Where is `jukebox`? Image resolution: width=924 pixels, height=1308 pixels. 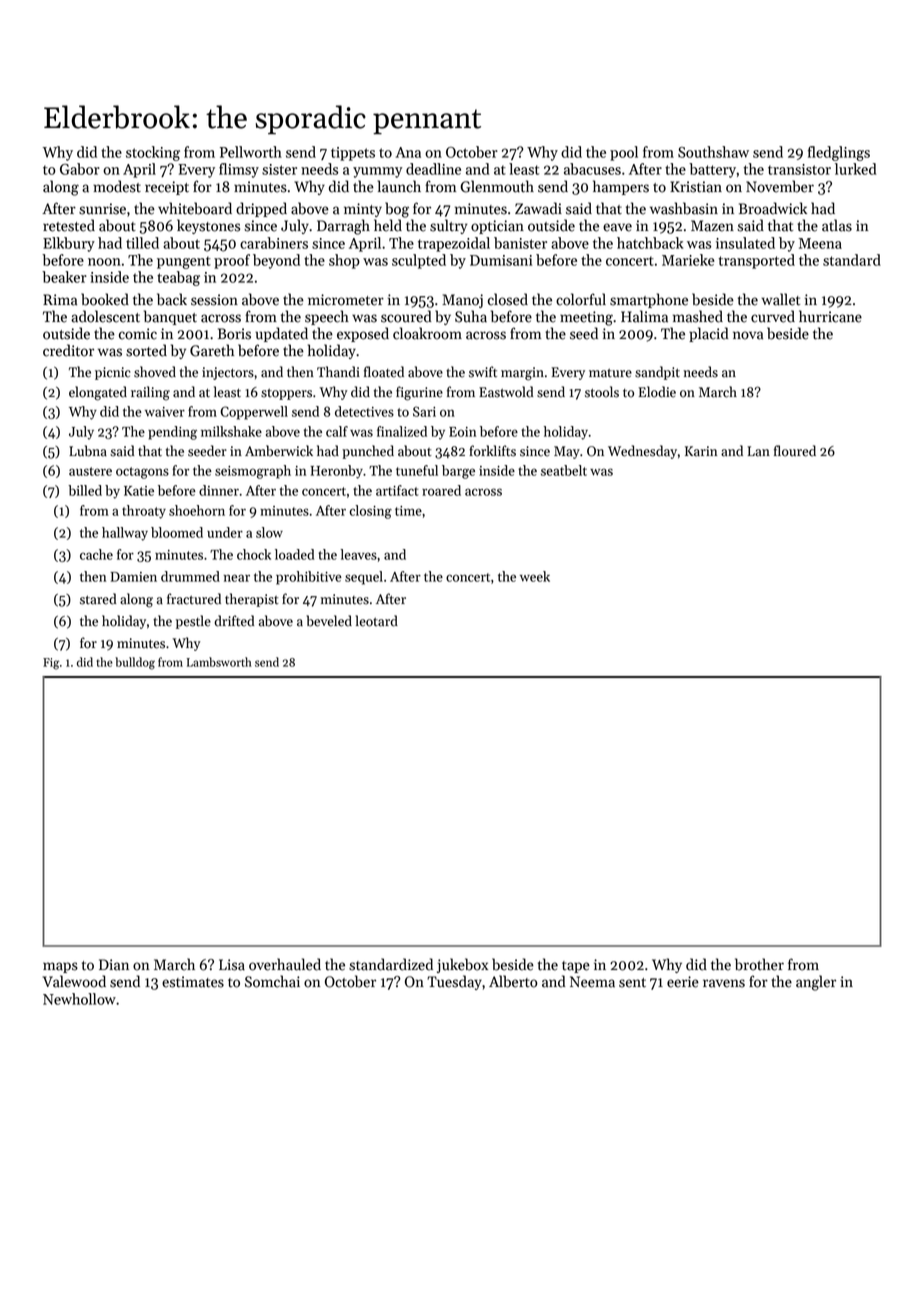
jukebox is located at coordinates (462, 965).
